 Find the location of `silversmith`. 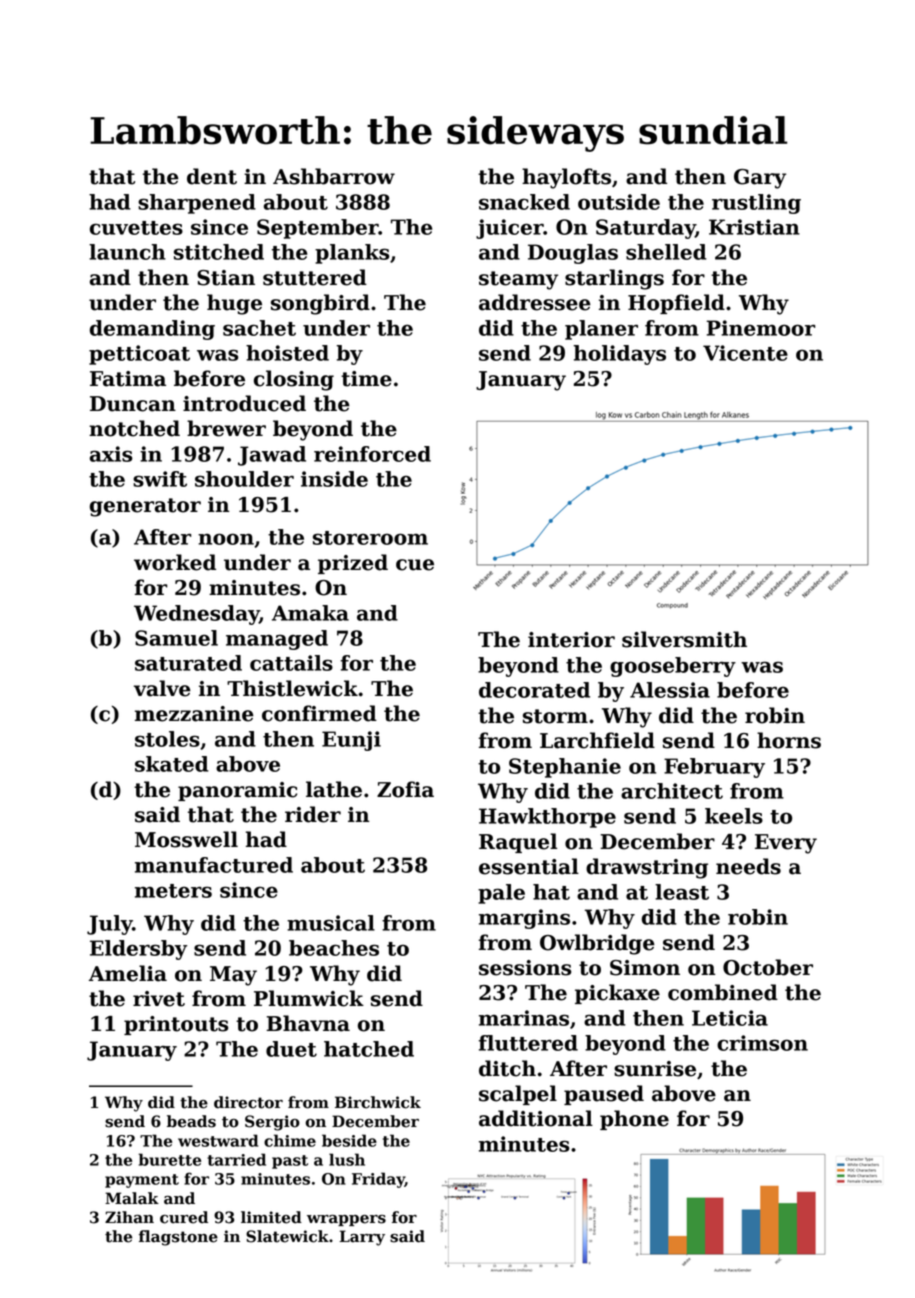

silversmith is located at coordinates (684, 639).
